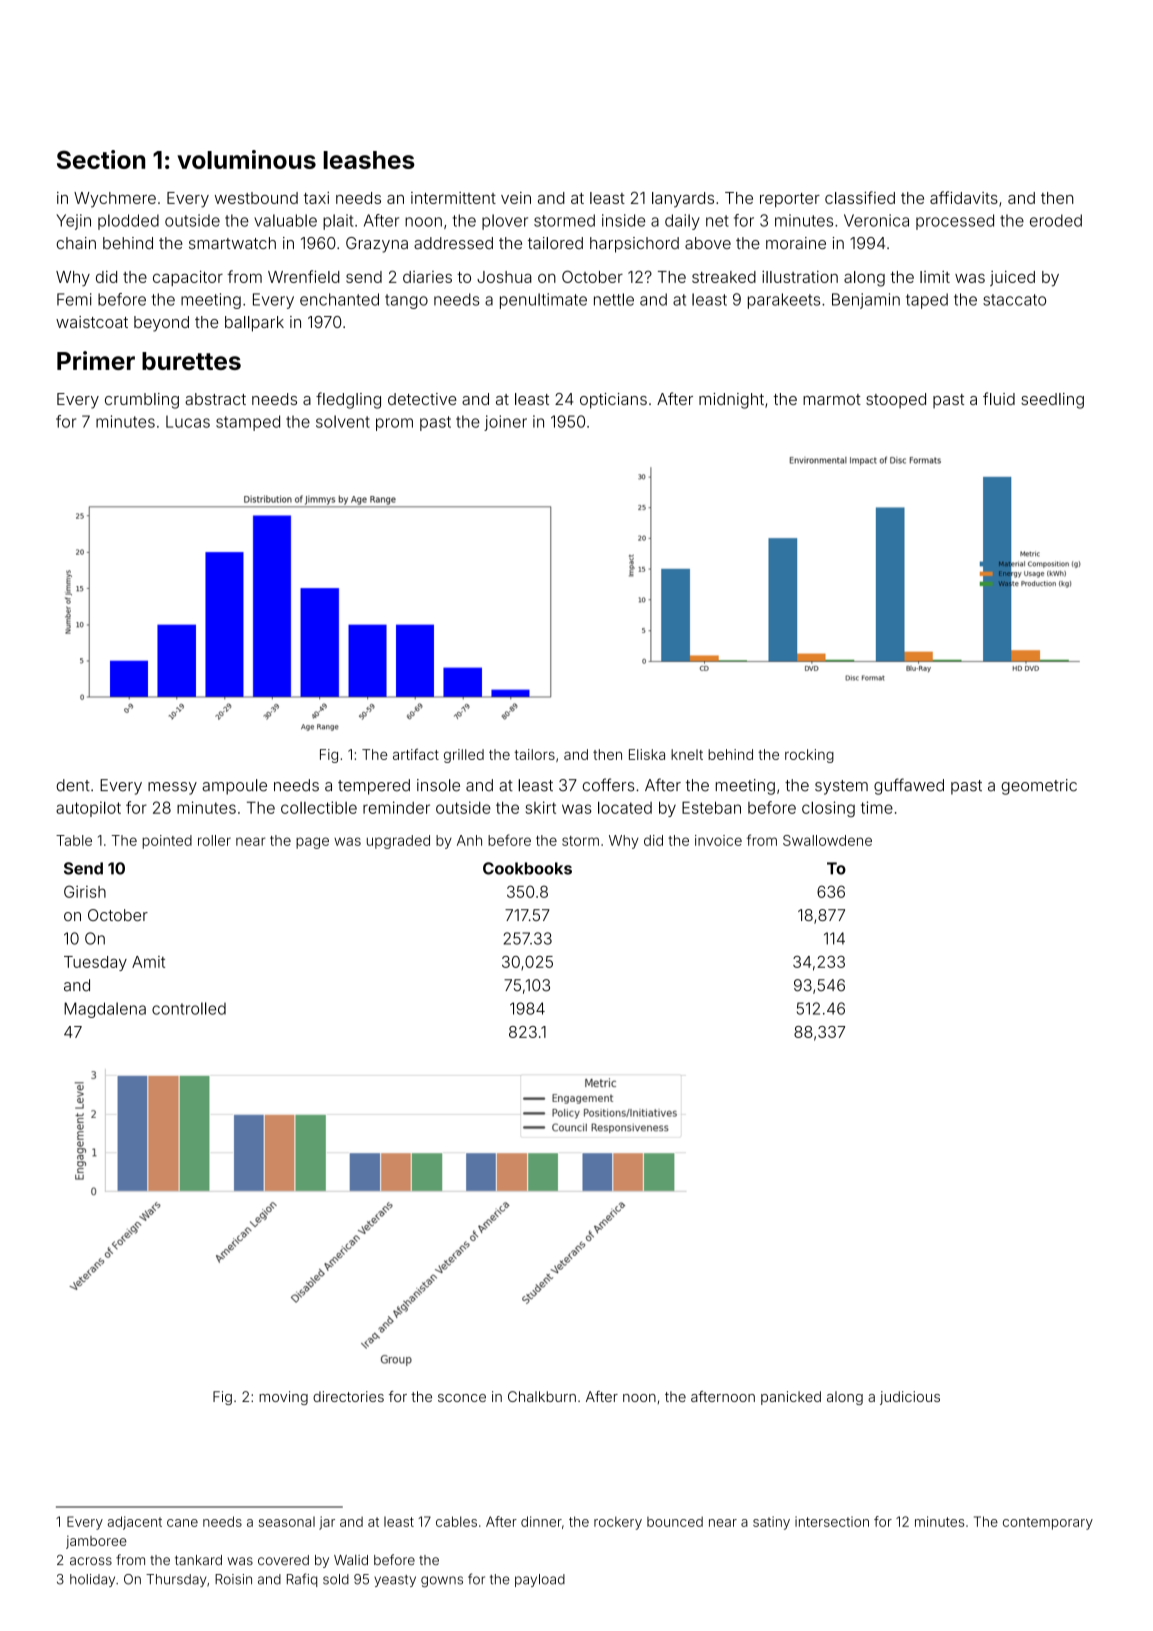  Describe the element at coordinates (618, 1523) in the page. I see `rockery` at that location.
